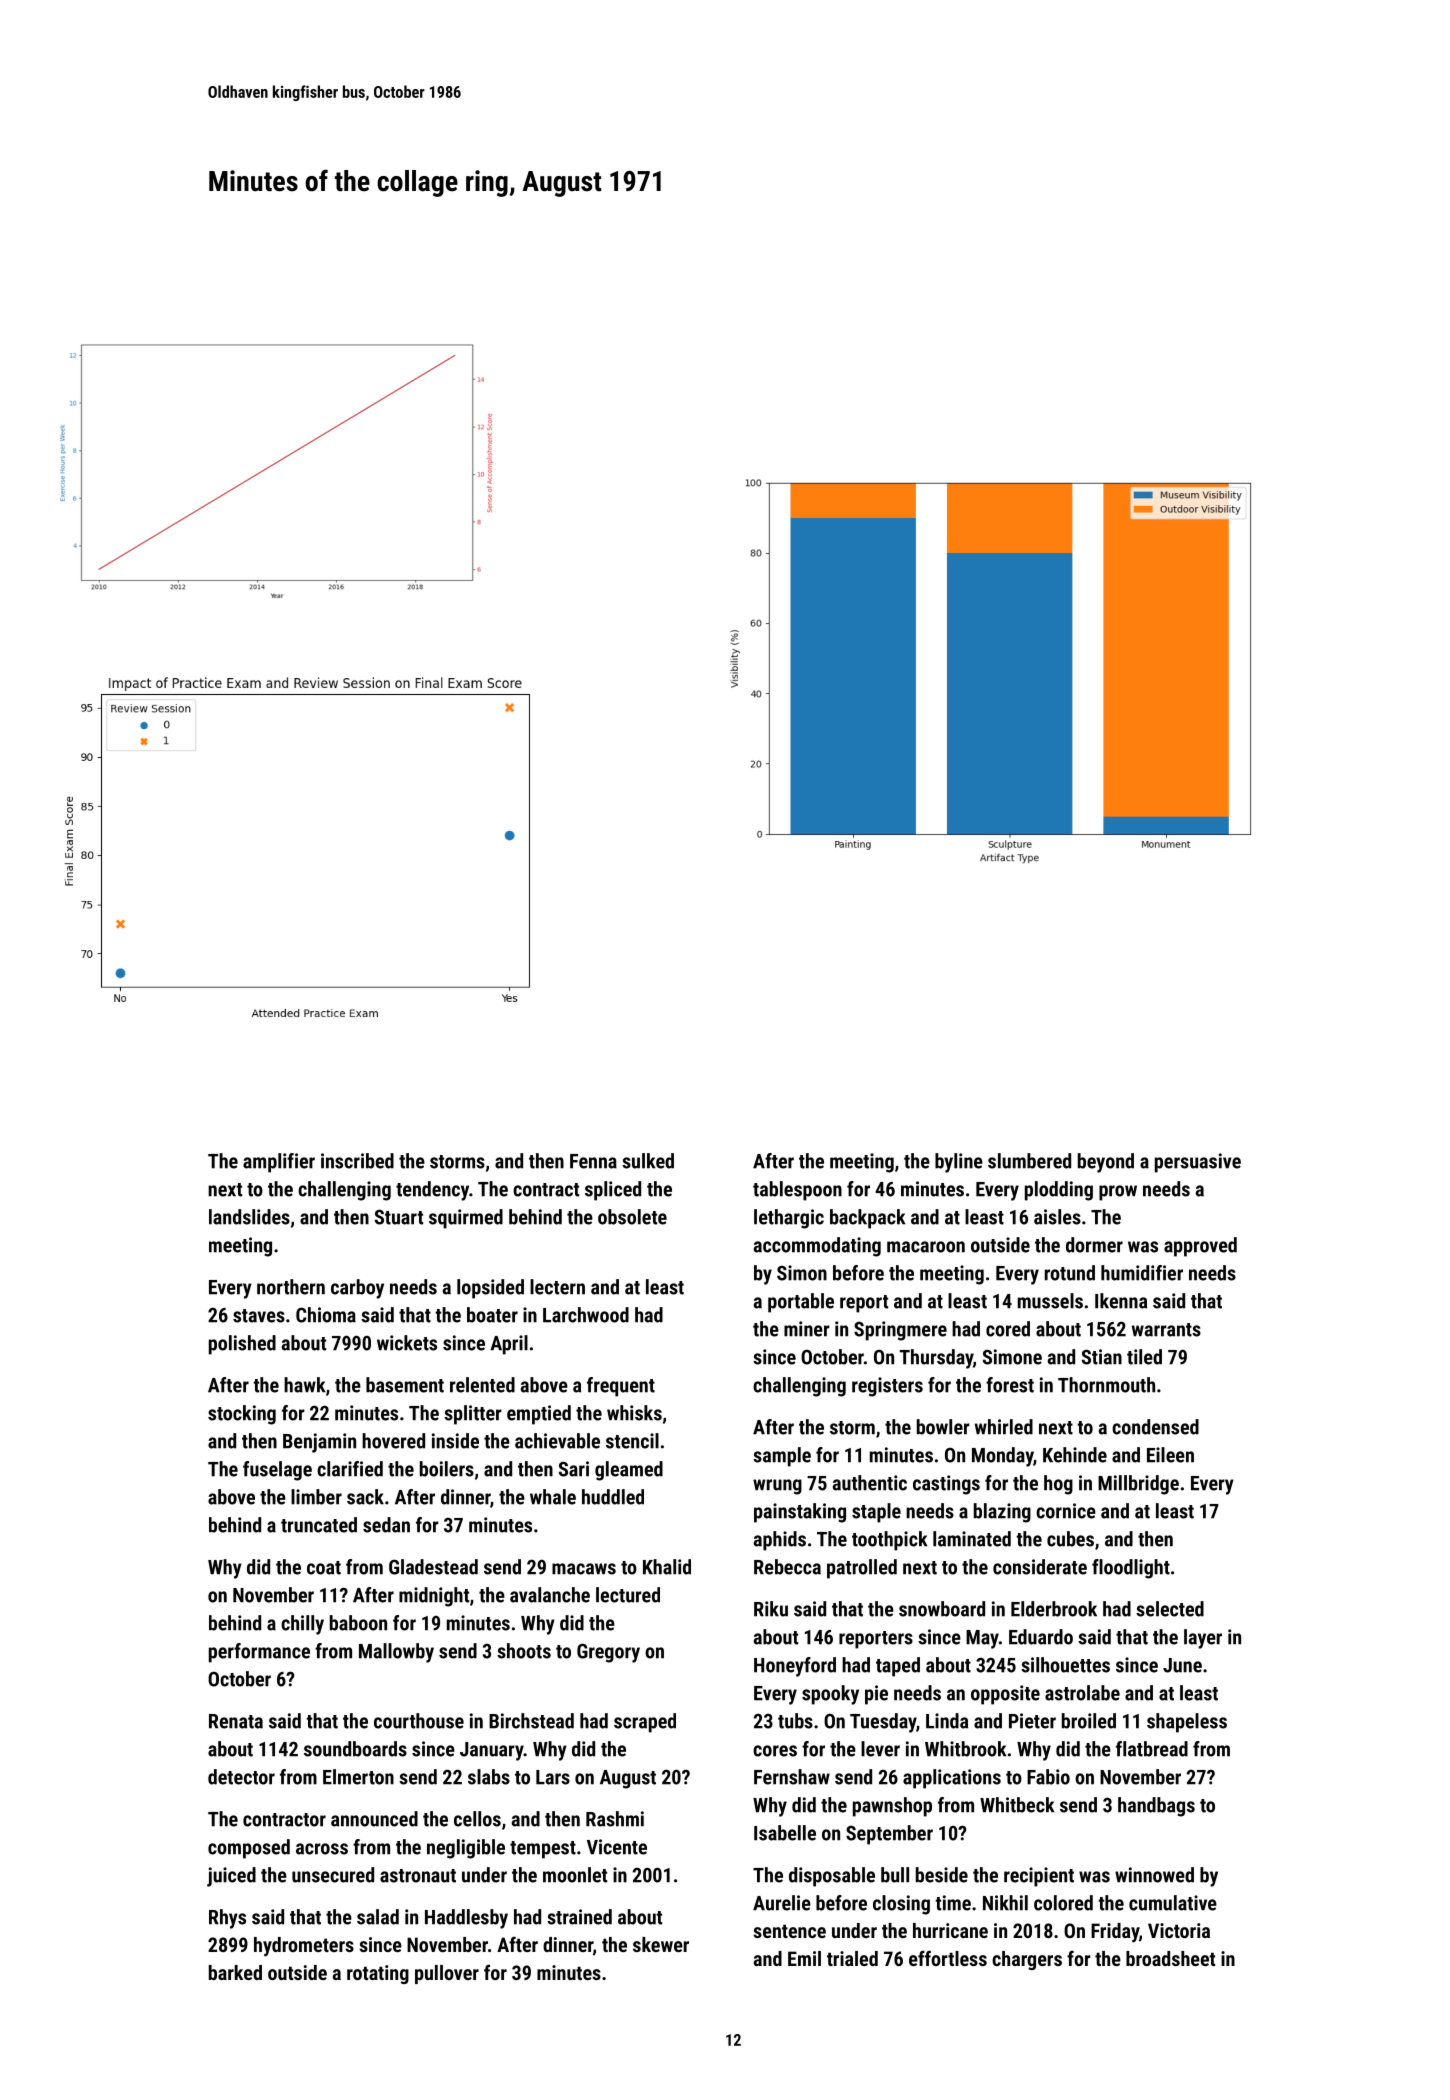 The image size is (1450, 2100). What do you see at coordinates (231, 1877) in the screenshot?
I see `juiced` at bounding box center [231, 1877].
